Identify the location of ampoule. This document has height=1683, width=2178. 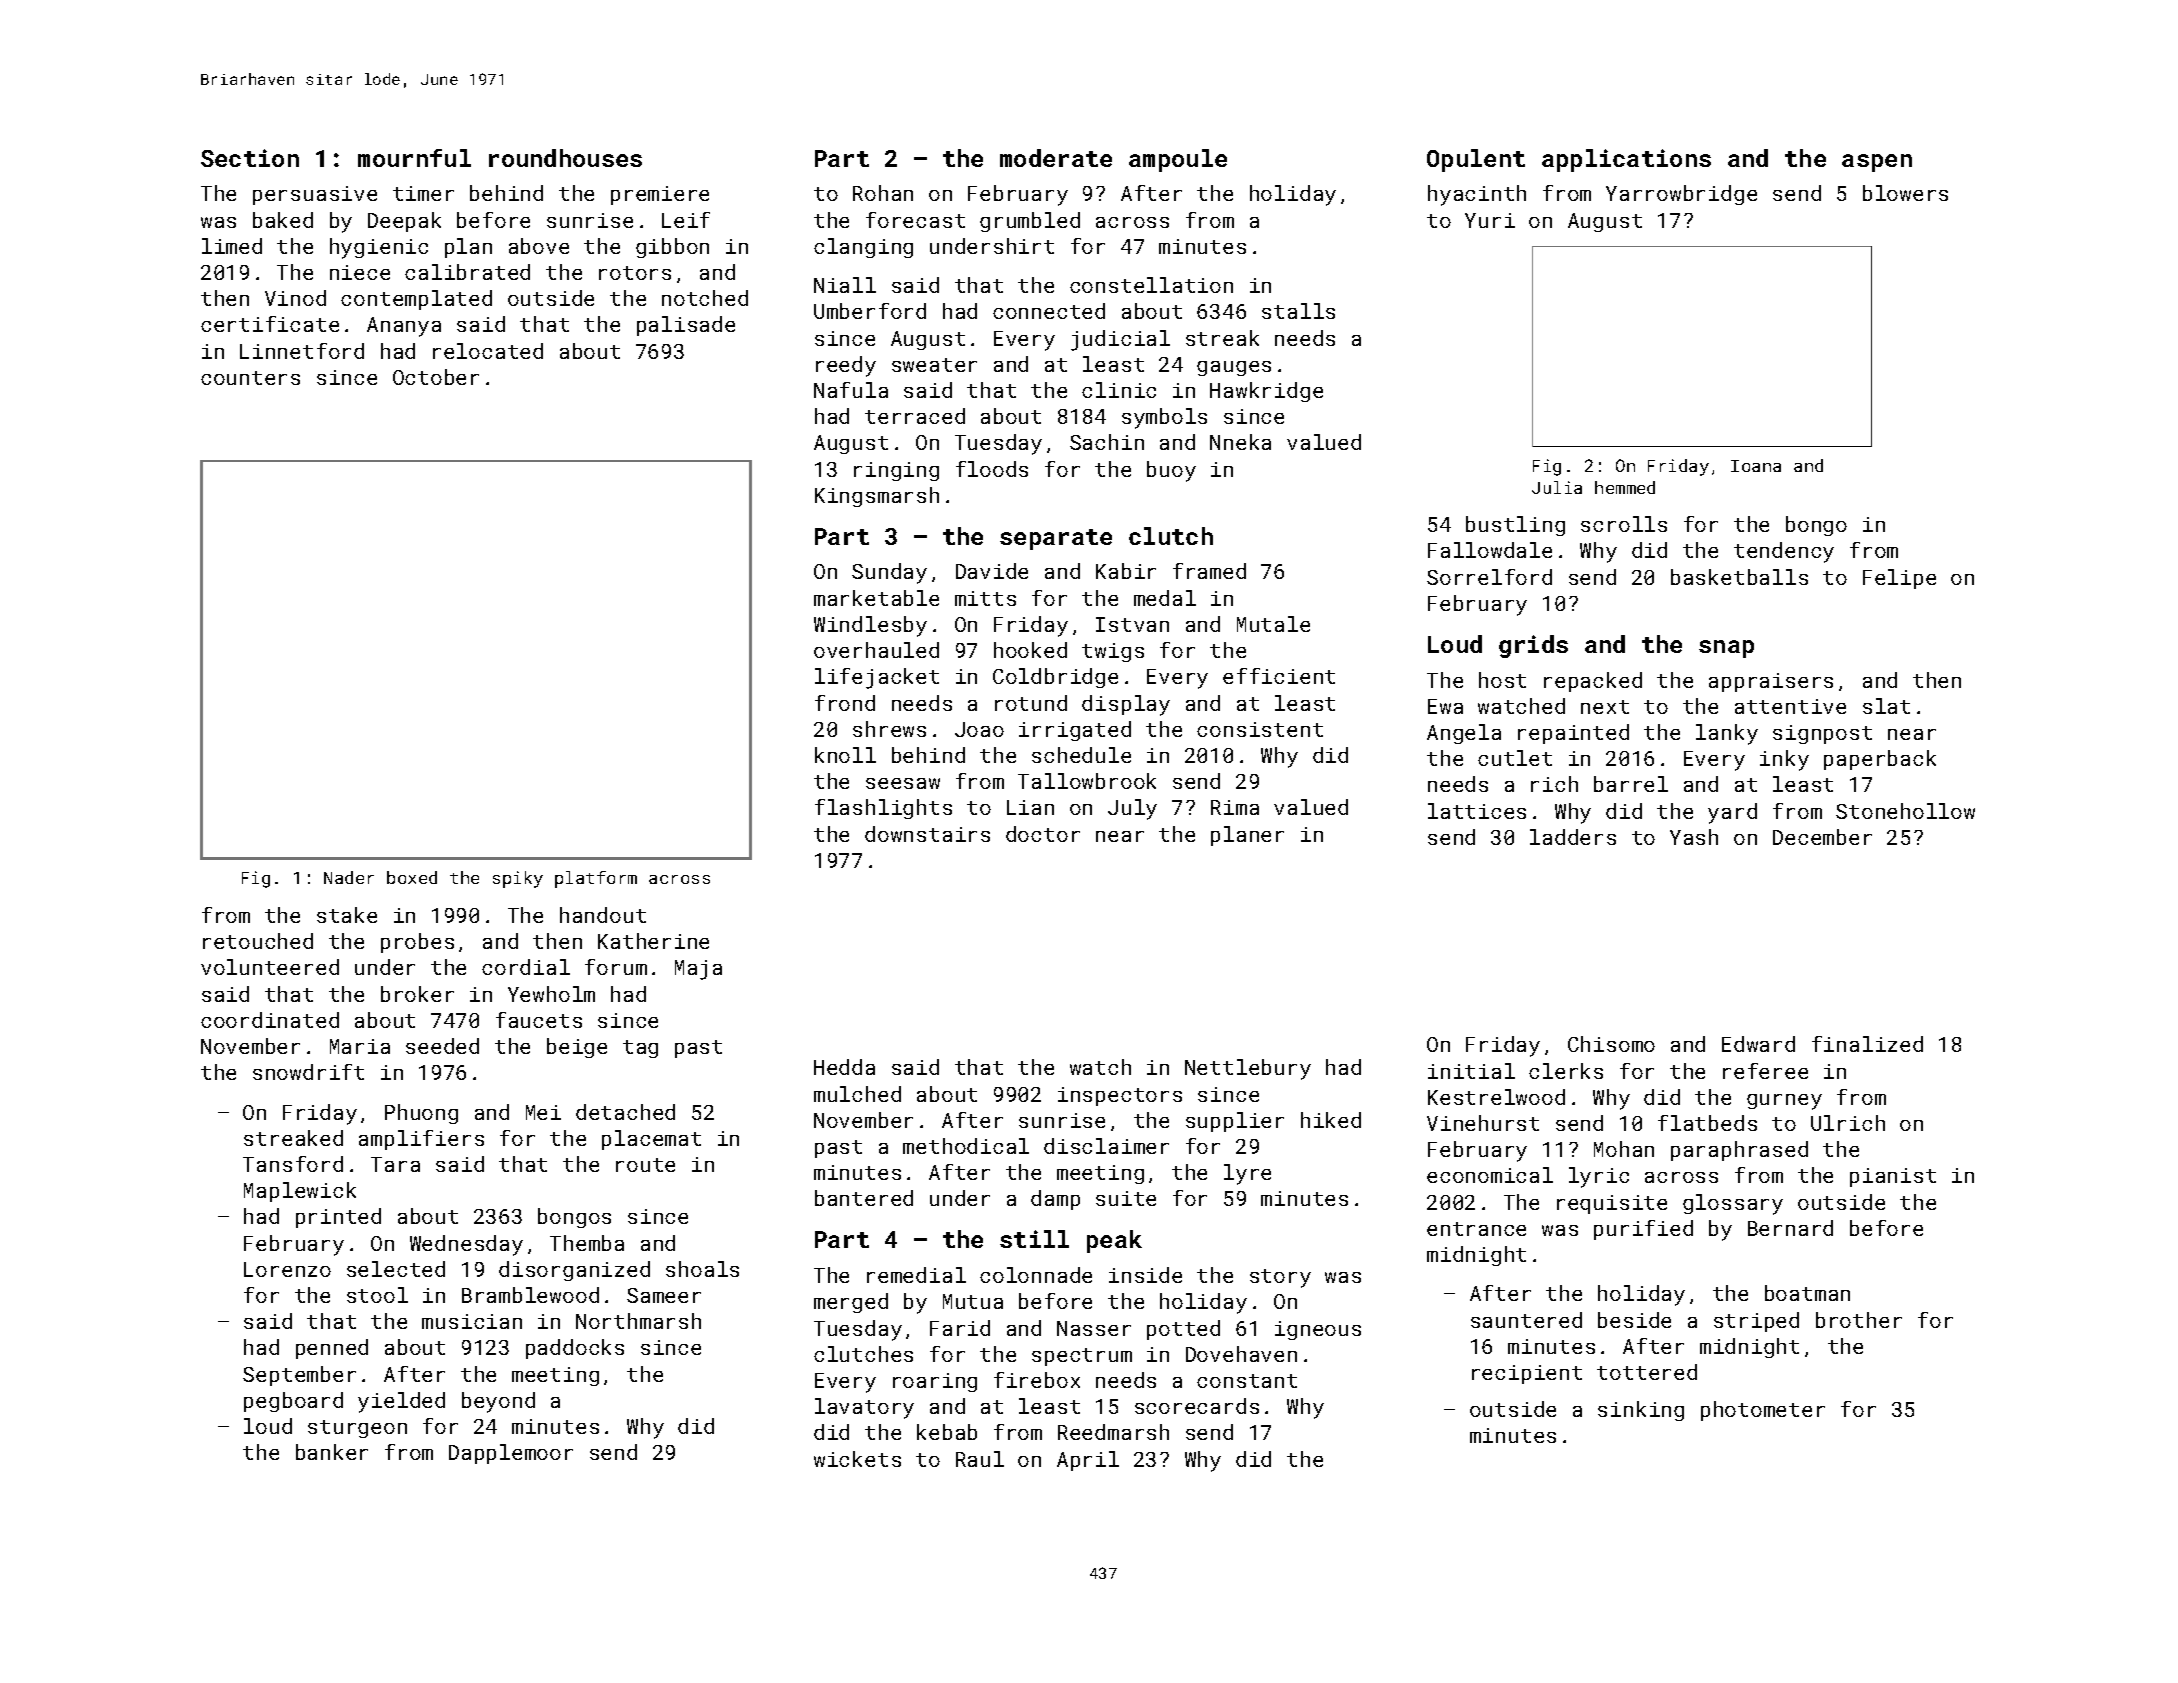
(1178, 160).
